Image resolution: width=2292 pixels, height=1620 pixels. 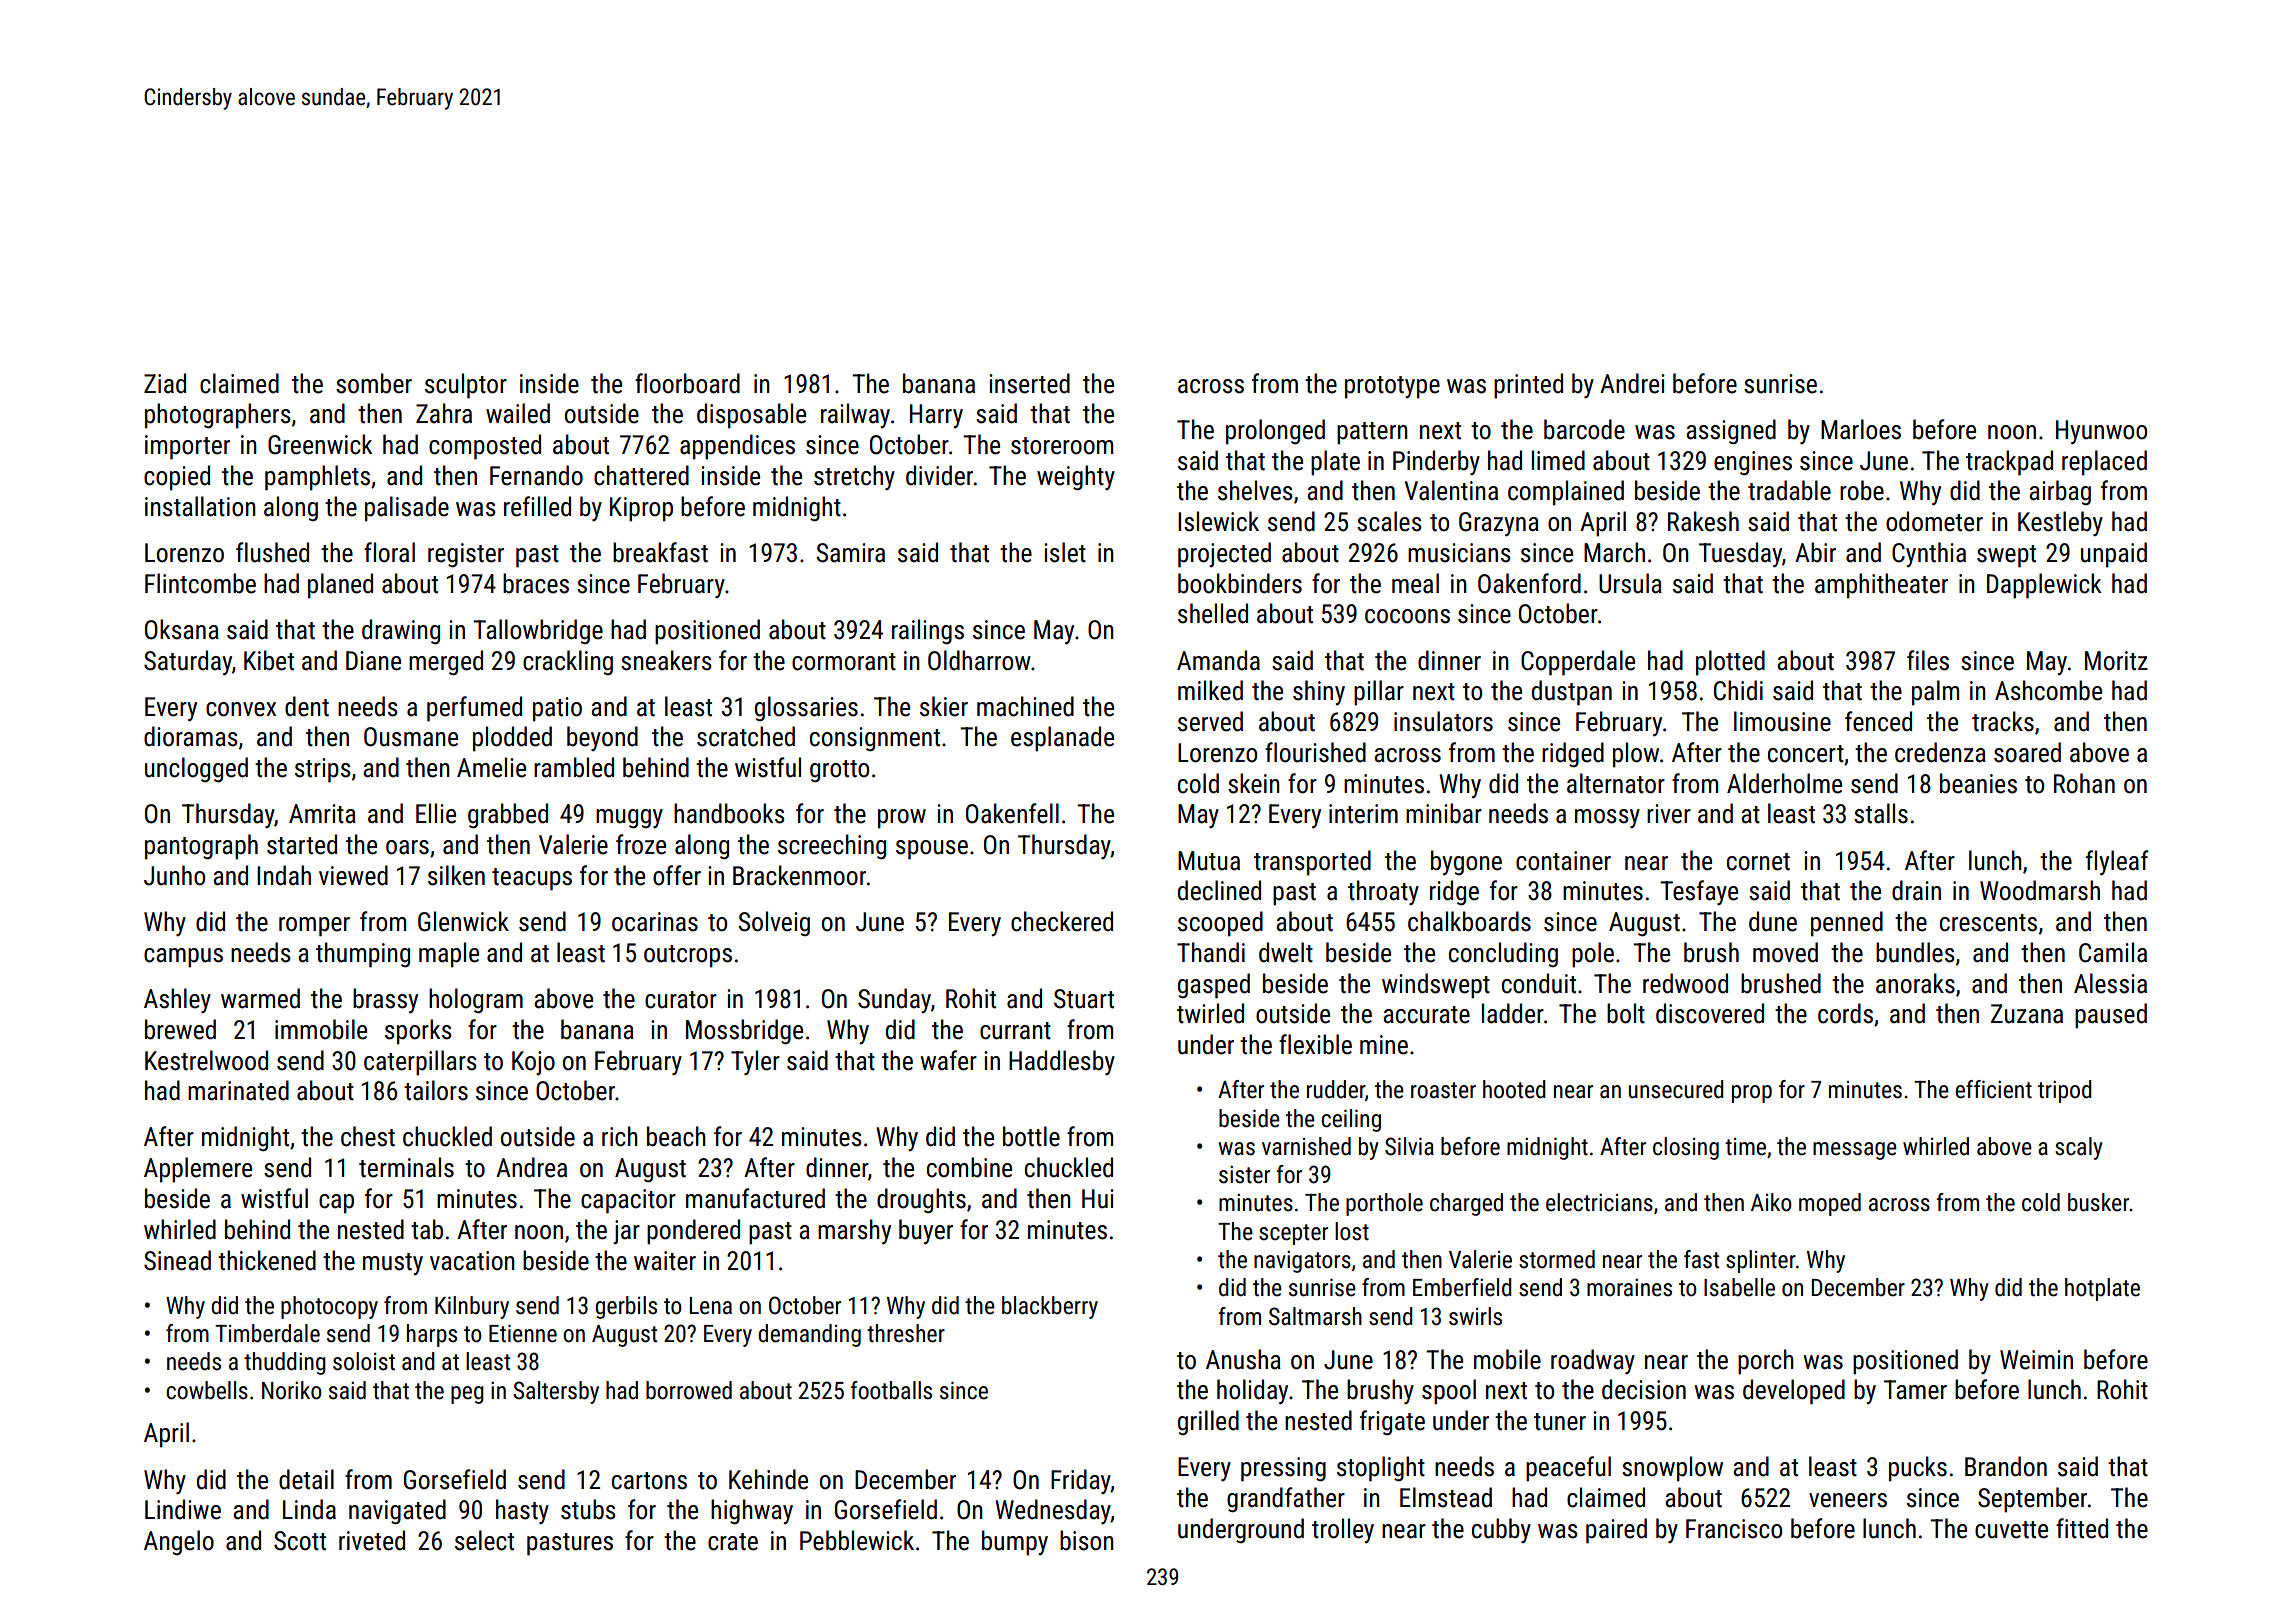 What do you see at coordinates (1462, 1287) in the page?
I see `Emberfield` at bounding box center [1462, 1287].
